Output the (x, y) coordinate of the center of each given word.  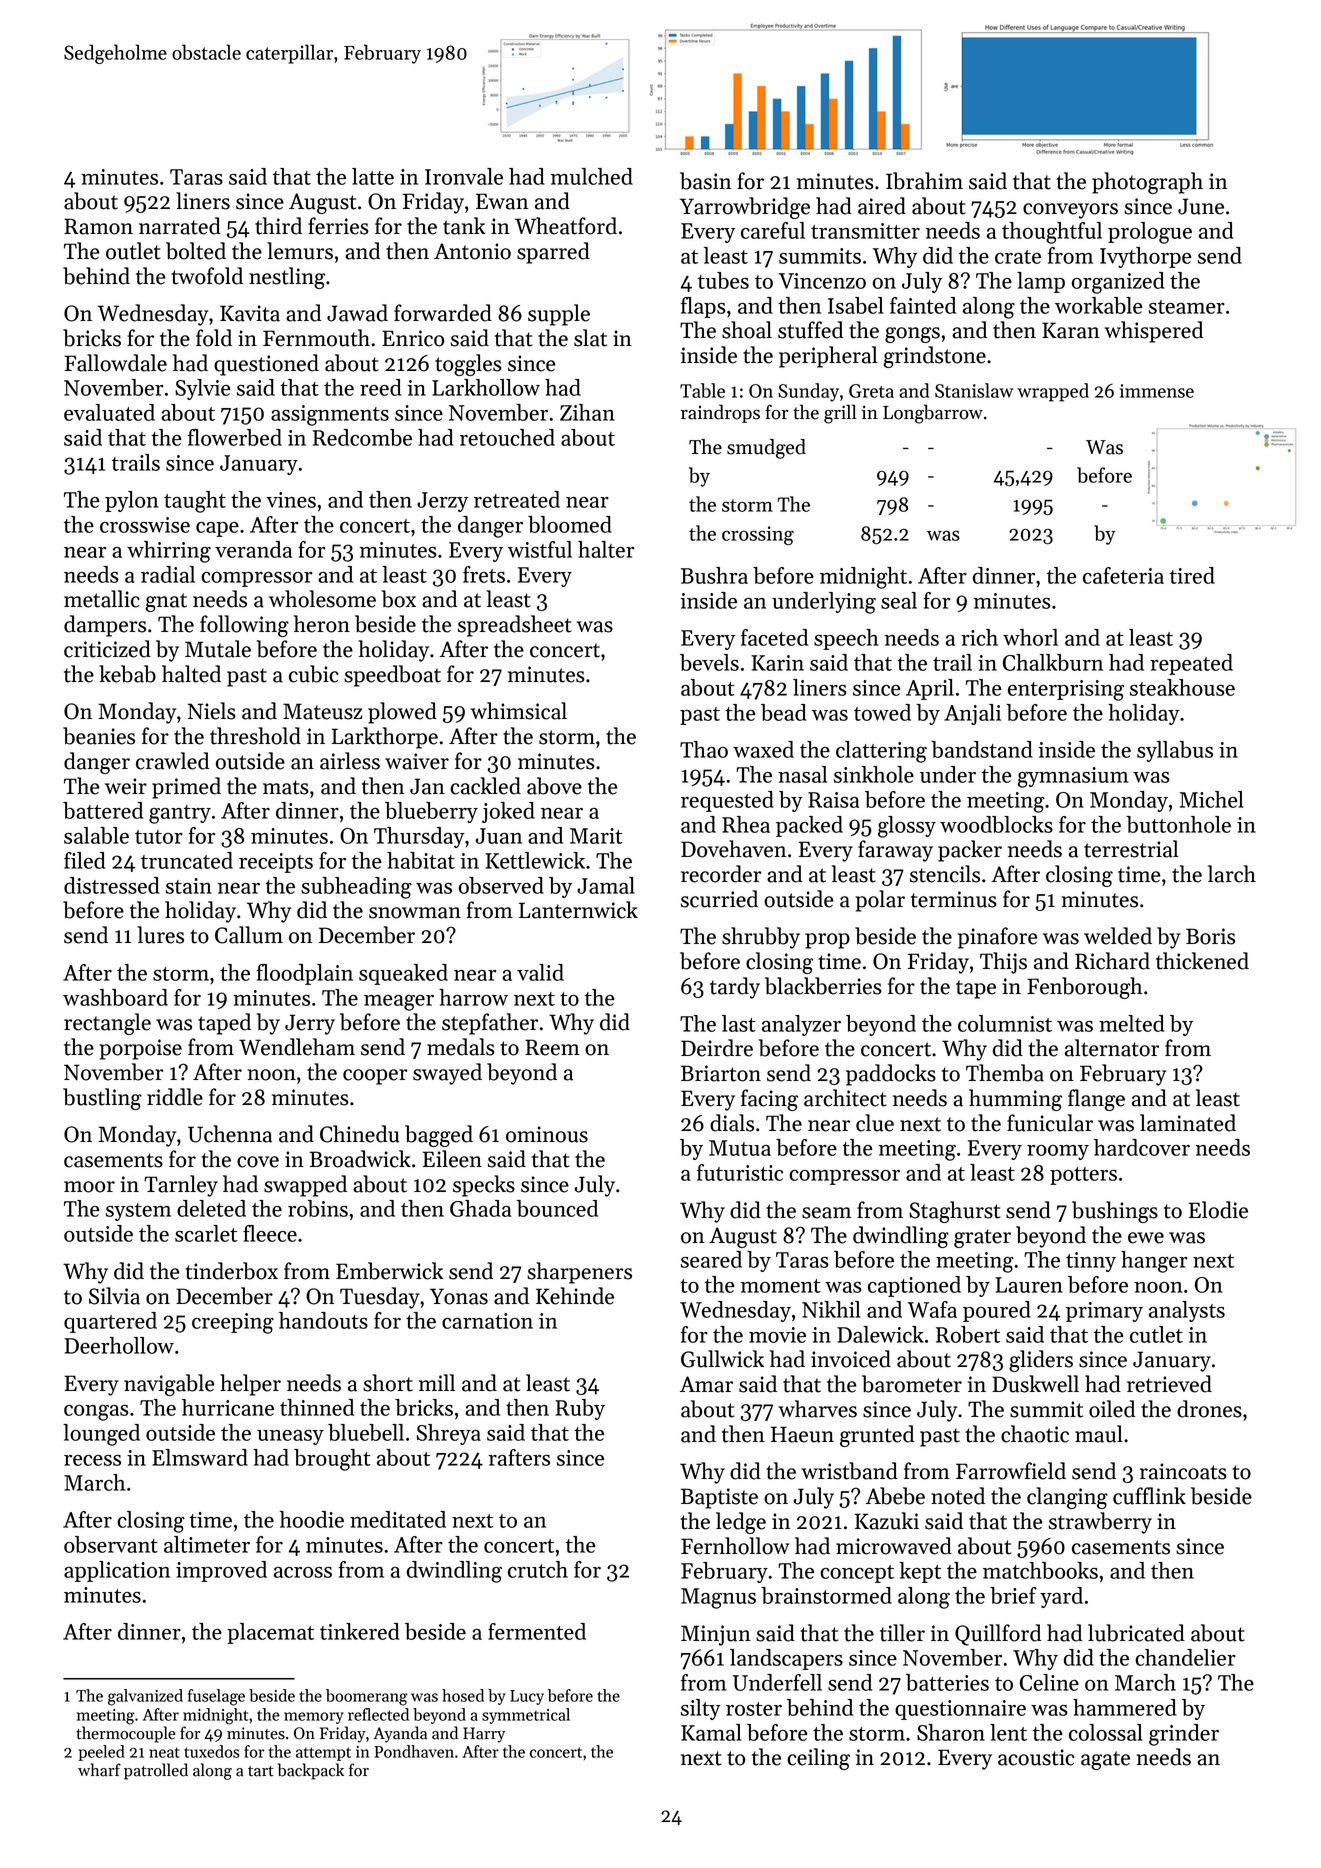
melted (1132, 1023)
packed (809, 826)
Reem (552, 1047)
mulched (591, 176)
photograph (1147, 183)
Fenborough (1085, 988)
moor (89, 1187)
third (278, 226)
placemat (270, 1633)
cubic (313, 674)
